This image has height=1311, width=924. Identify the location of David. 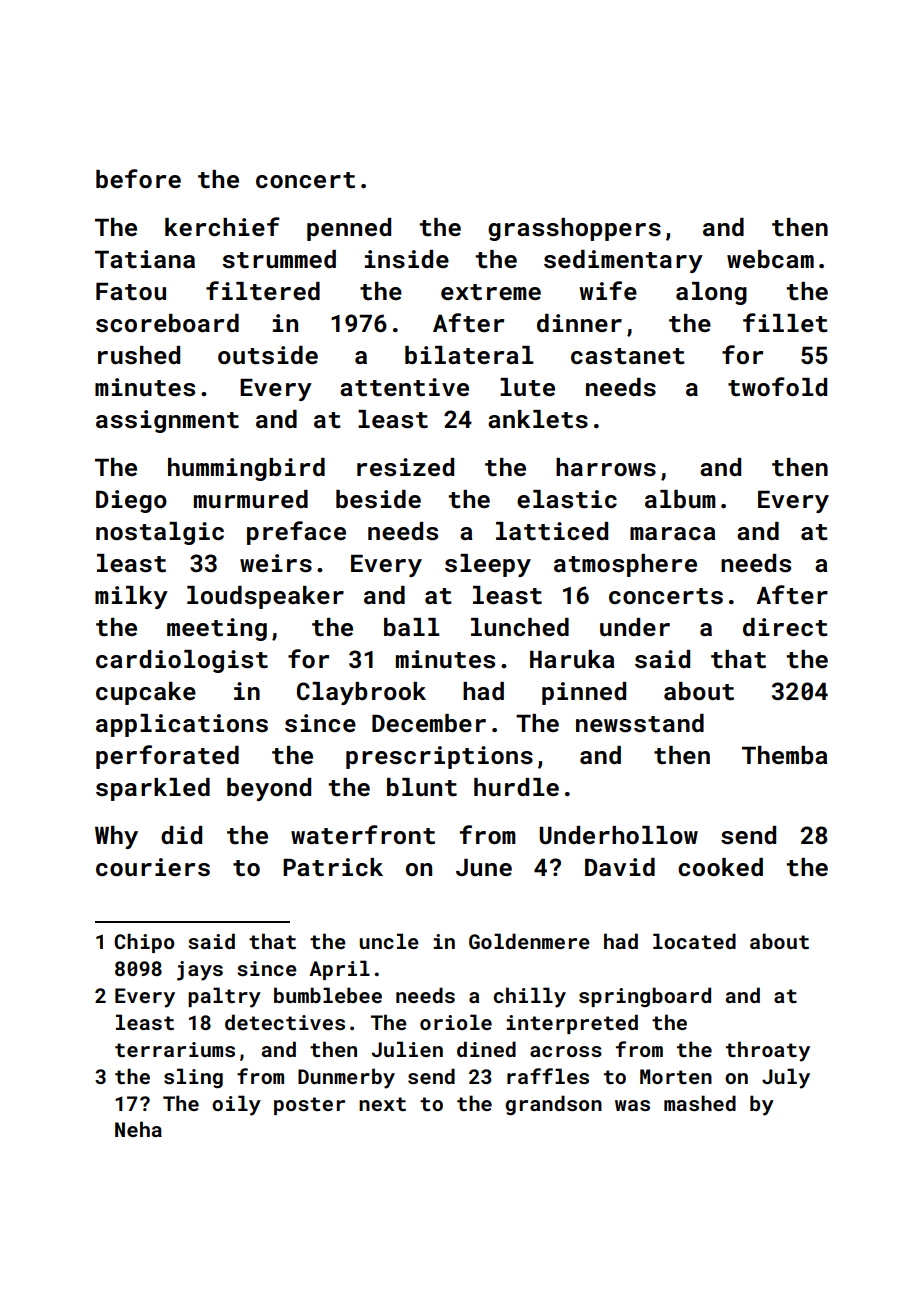
(620, 867).
